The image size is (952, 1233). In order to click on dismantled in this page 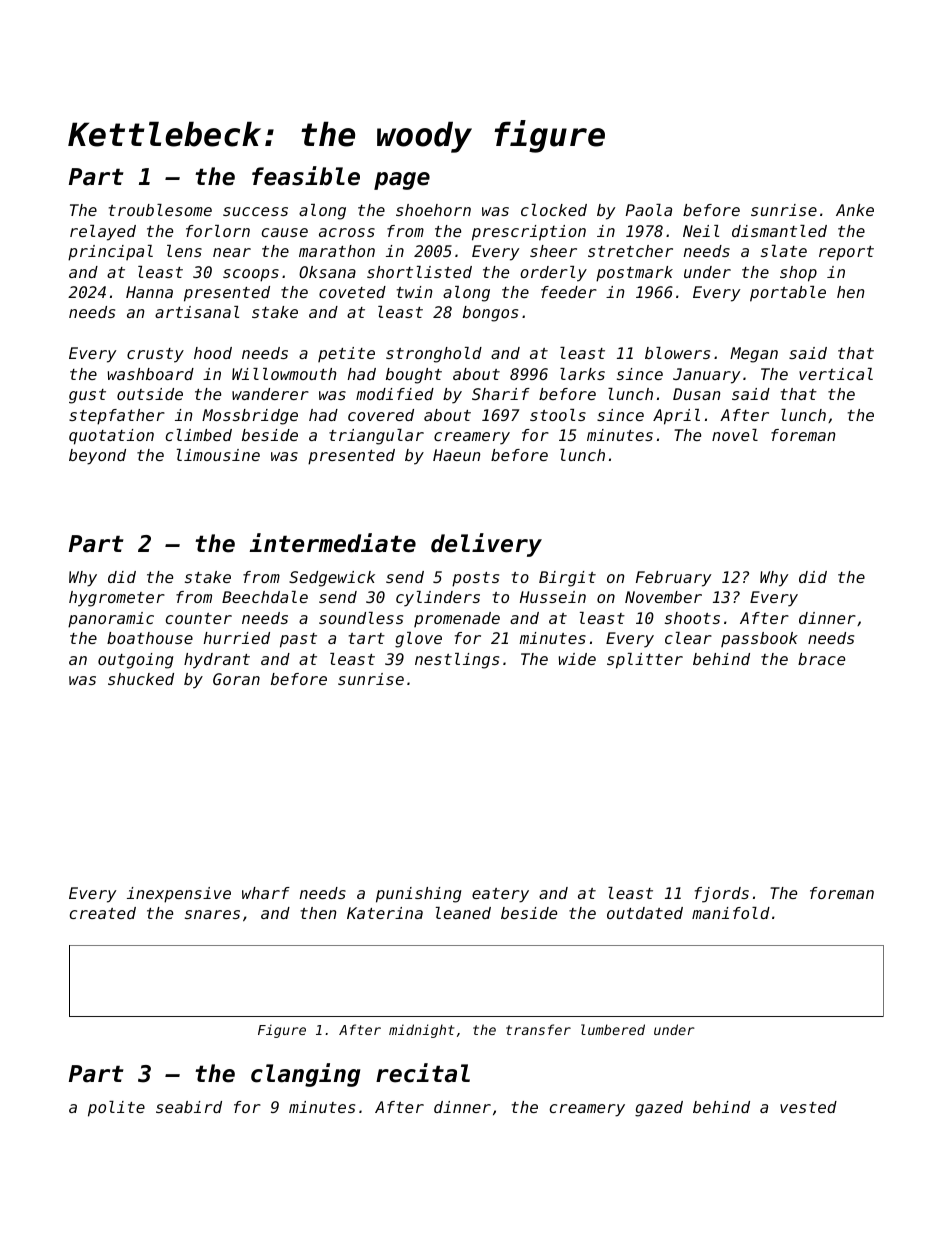, I will do `click(779, 231)`.
